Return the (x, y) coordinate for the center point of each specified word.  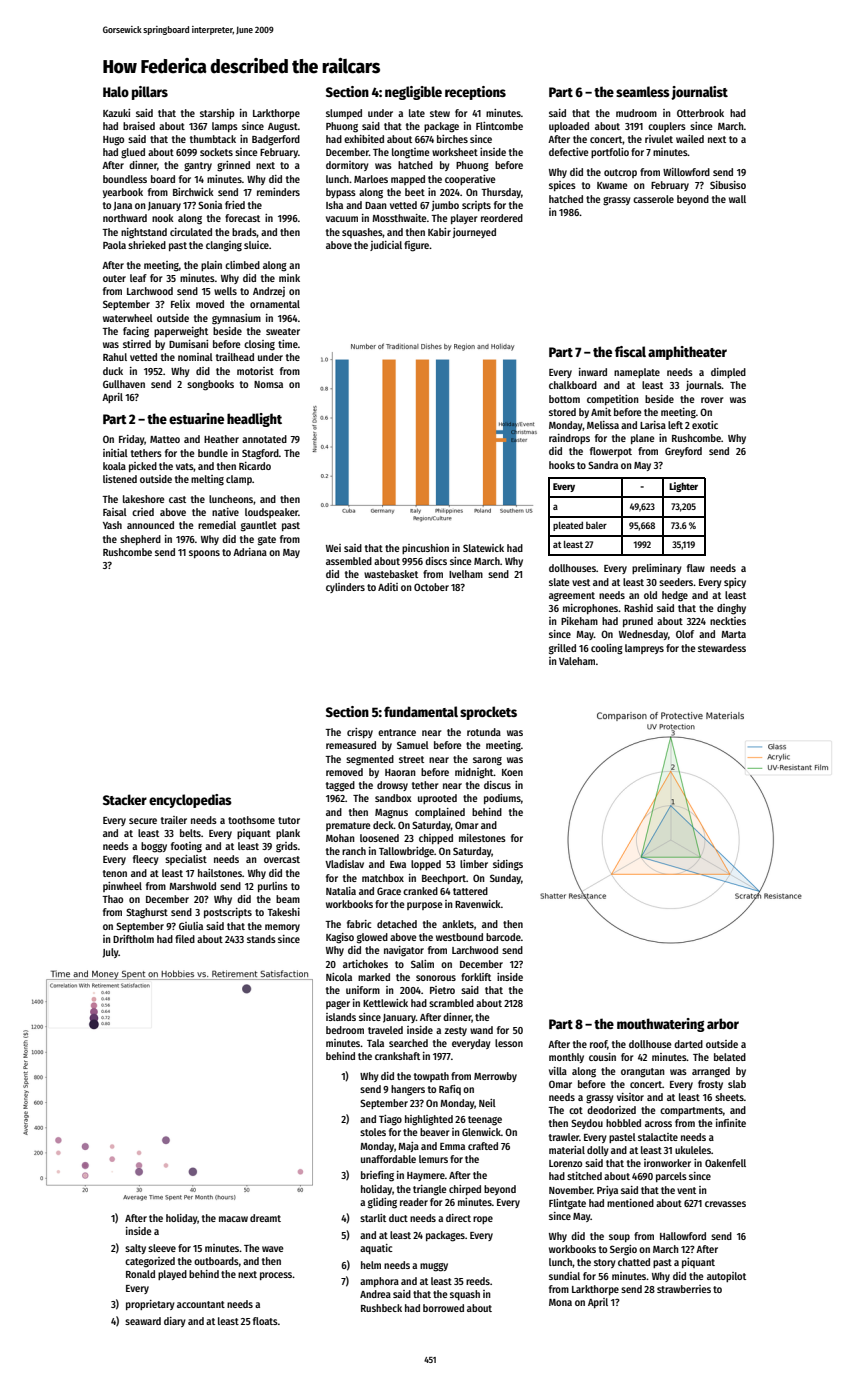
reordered (502, 218)
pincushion (425, 549)
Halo (116, 91)
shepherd (140, 540)
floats (265, 1321)
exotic (705, 425)
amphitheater (687, 353)
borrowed (443, 1308)
